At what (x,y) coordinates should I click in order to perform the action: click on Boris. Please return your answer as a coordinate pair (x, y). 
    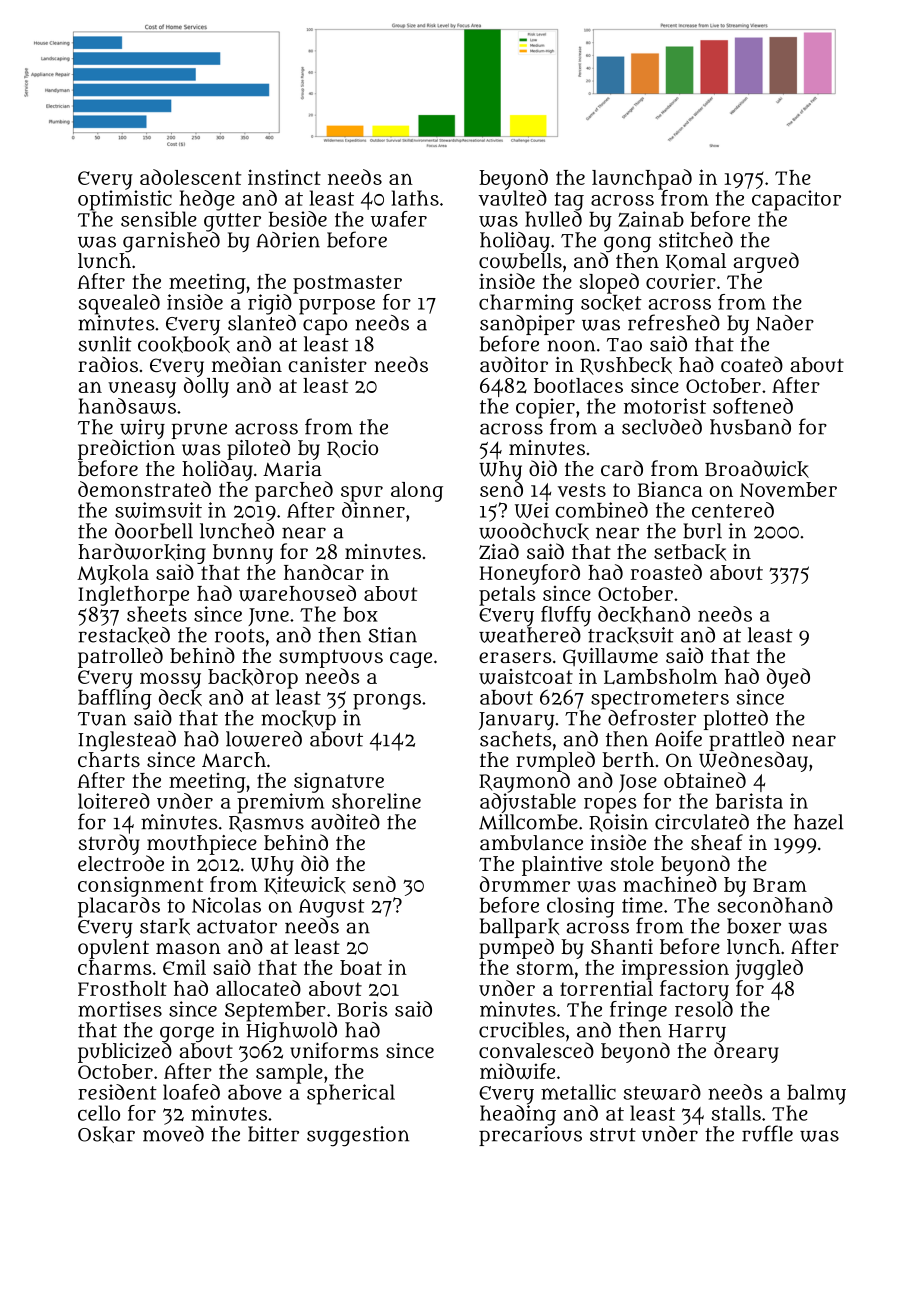
    Looking at the image, I should click on (362, 1009).
